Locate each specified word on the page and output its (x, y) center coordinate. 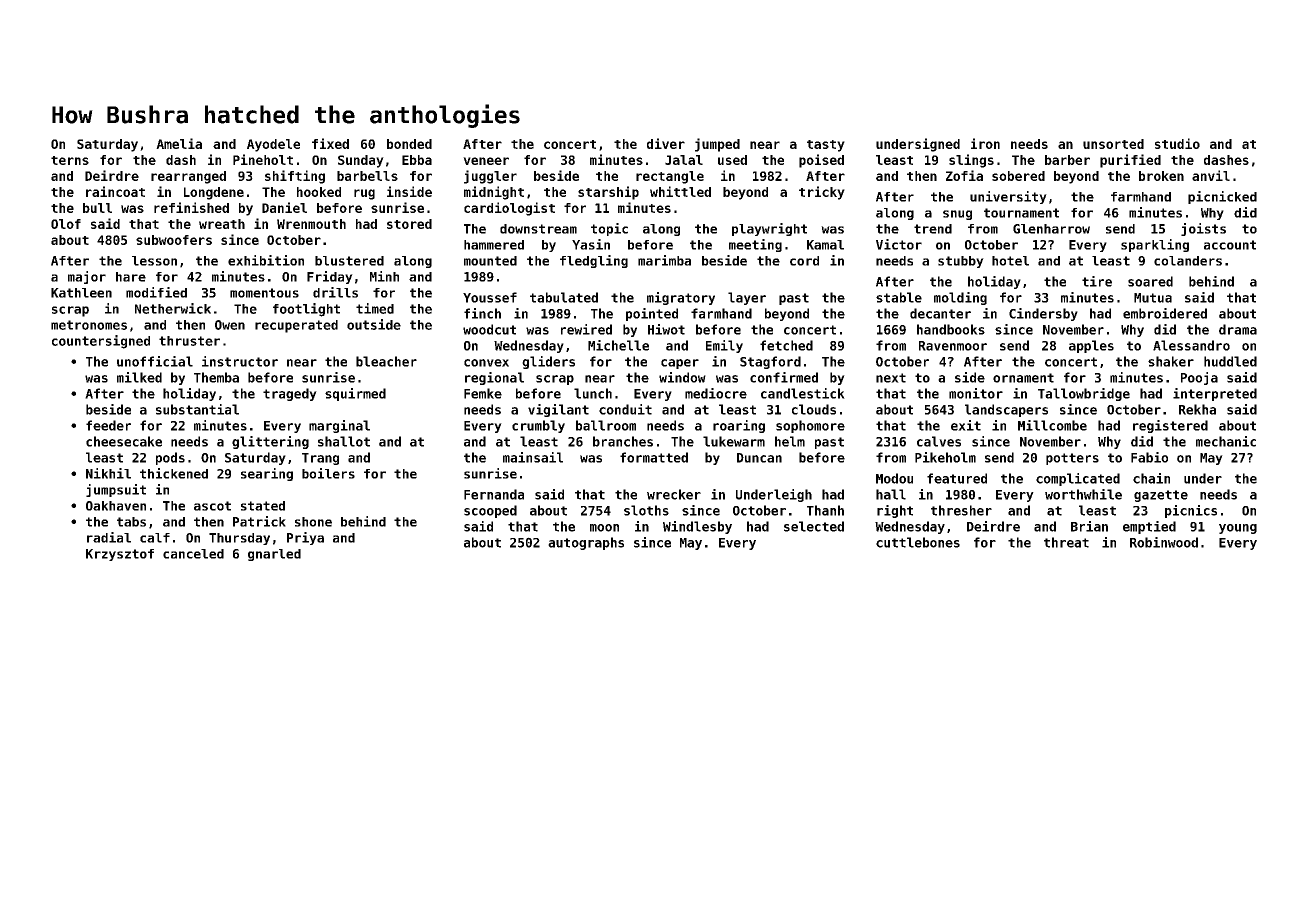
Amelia (179, 143)
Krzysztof (120, 555)
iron (985, 143)
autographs (586, 543)
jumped (717, 145)
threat (1066, 542)
